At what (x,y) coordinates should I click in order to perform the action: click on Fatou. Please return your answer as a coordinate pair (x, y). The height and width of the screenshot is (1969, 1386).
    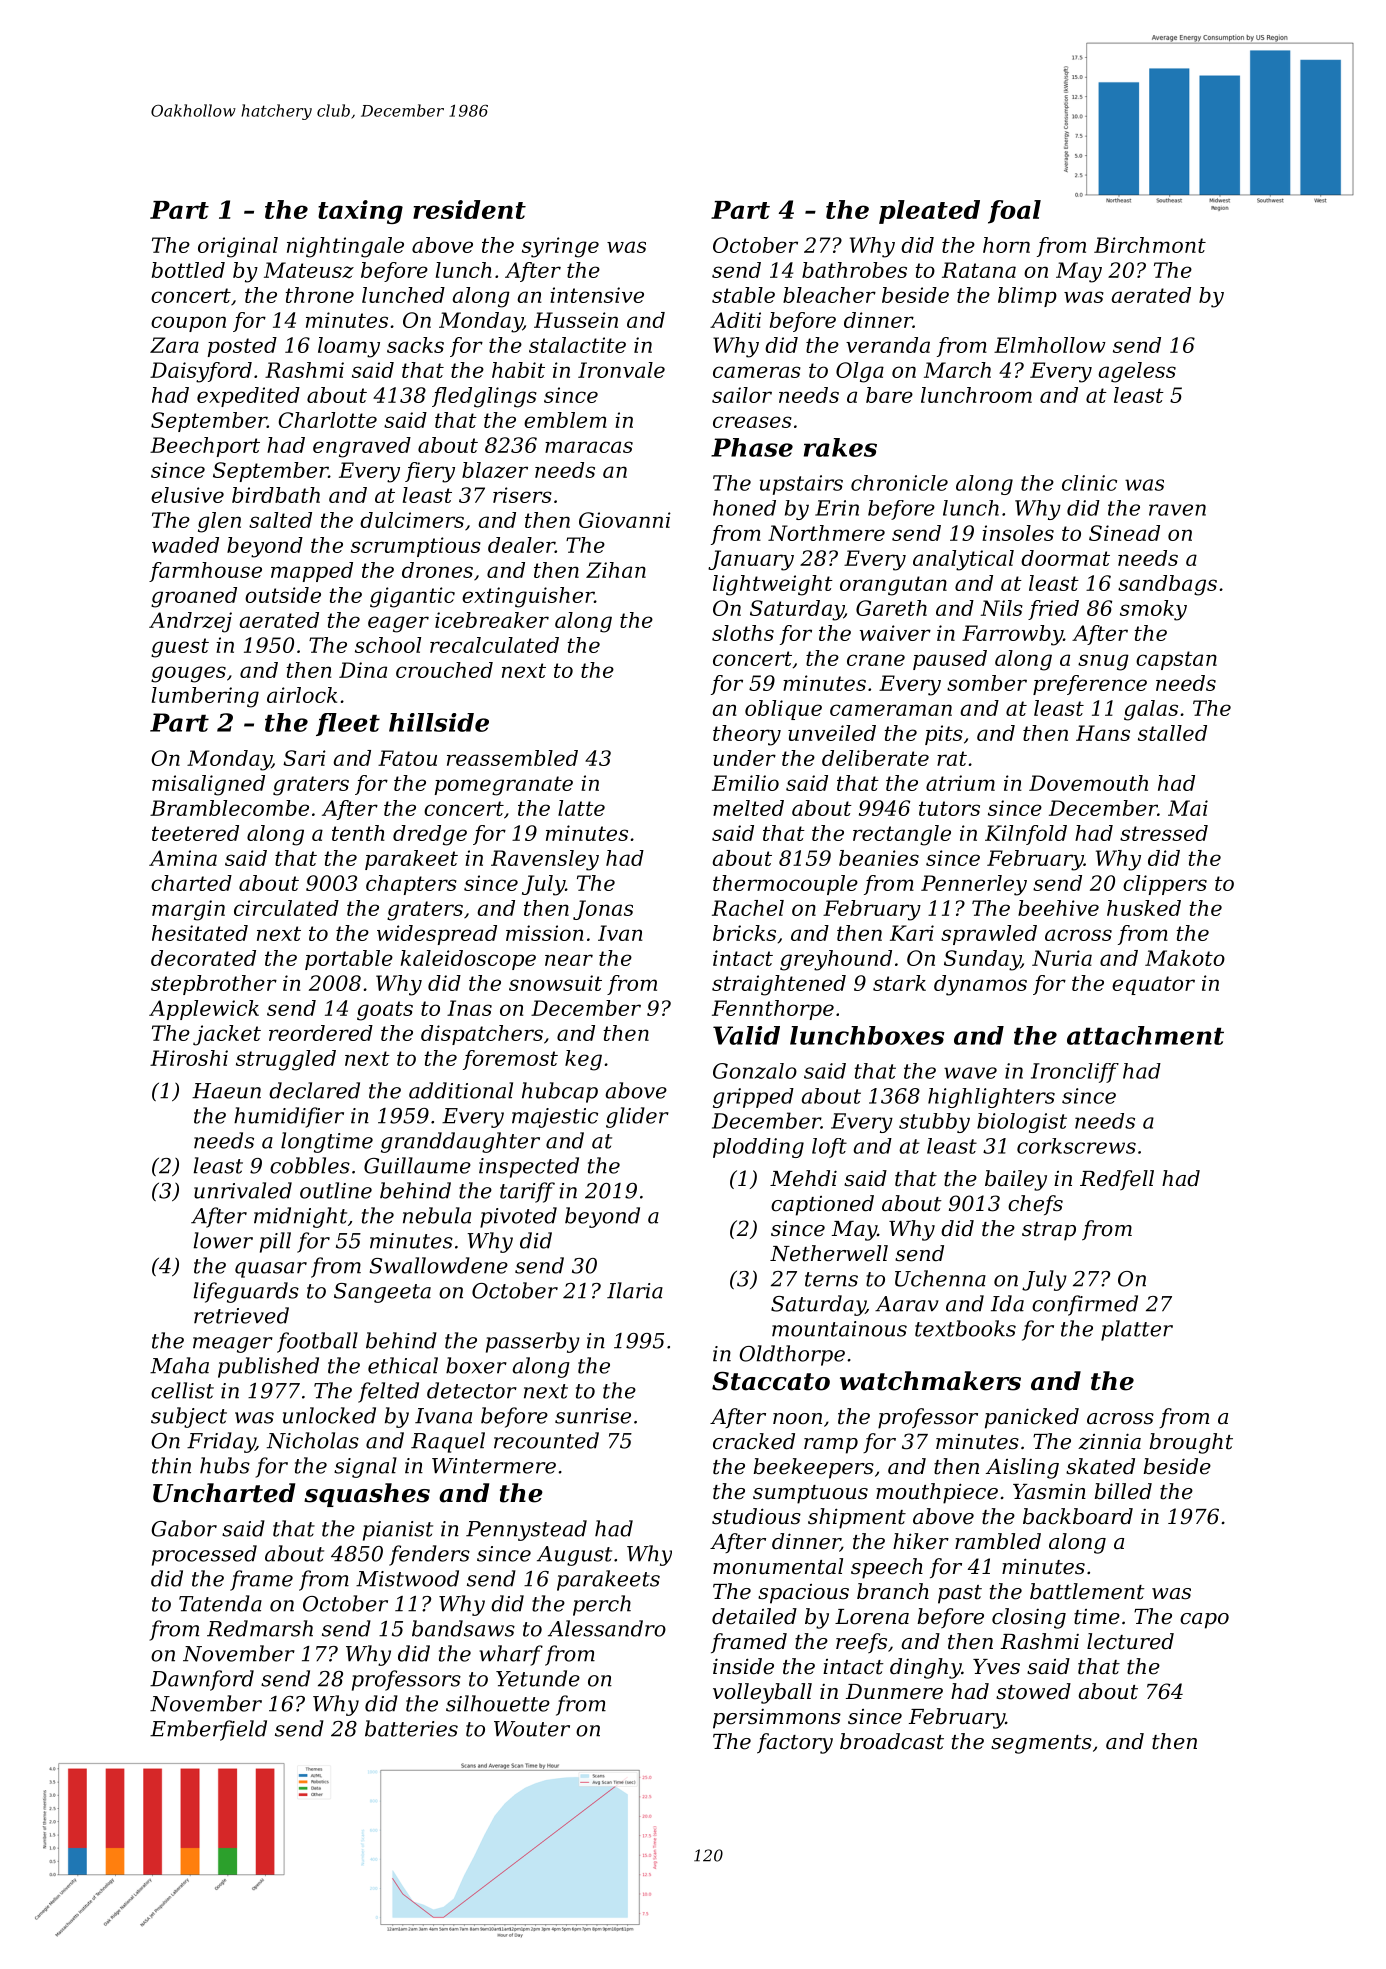
    Looking at the image, I should click on (407, 758).
